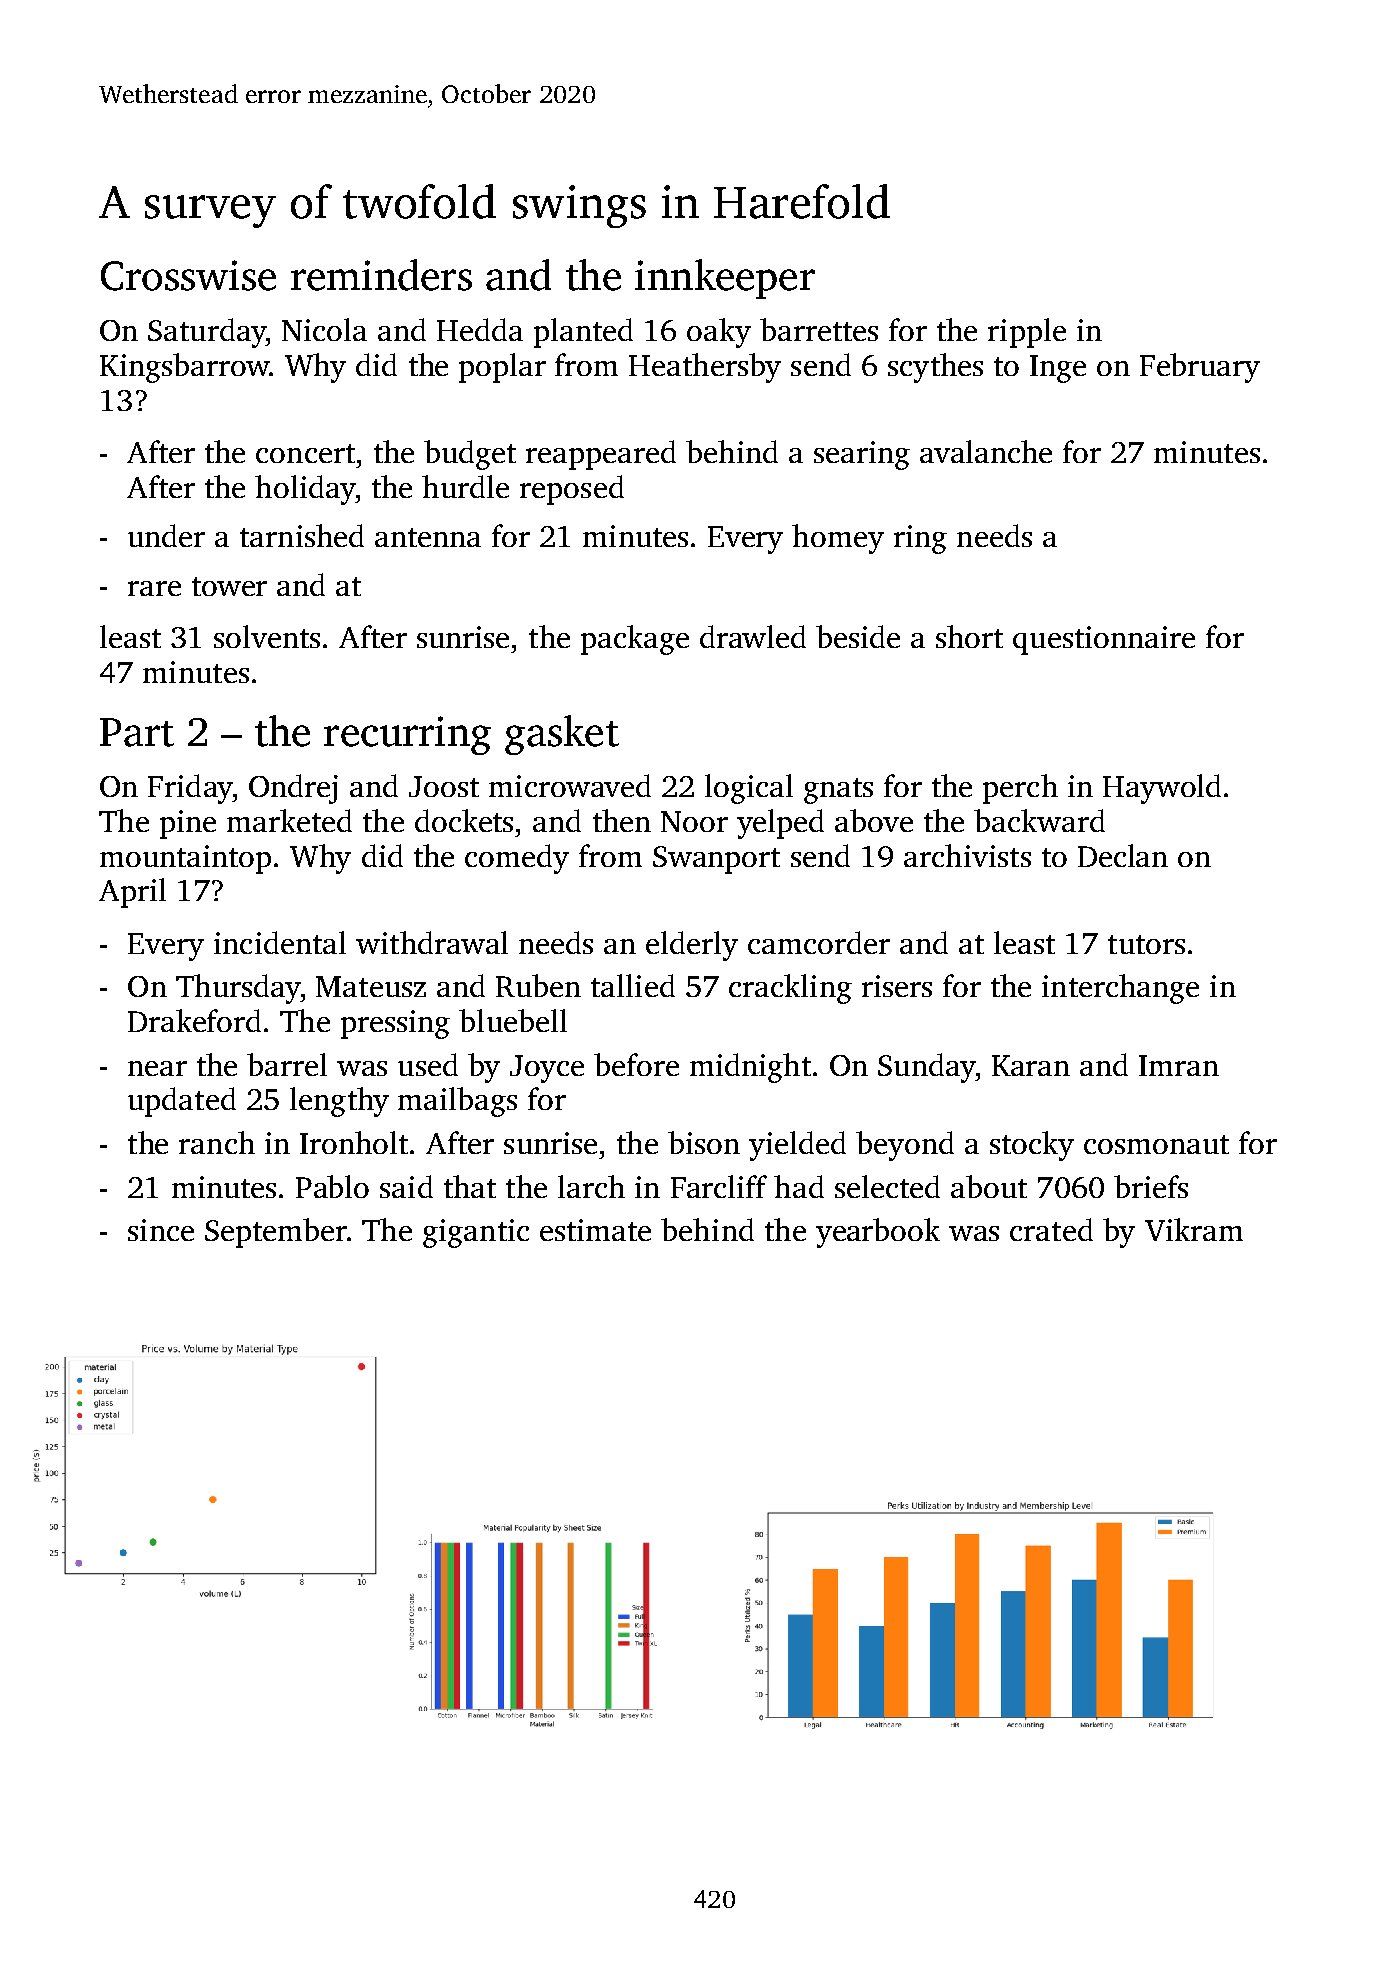 This screenshot has width=1386, height=1969. Describe the element at coordinates (716, 860) in the screenshot. I see `Swanport` at that location.
